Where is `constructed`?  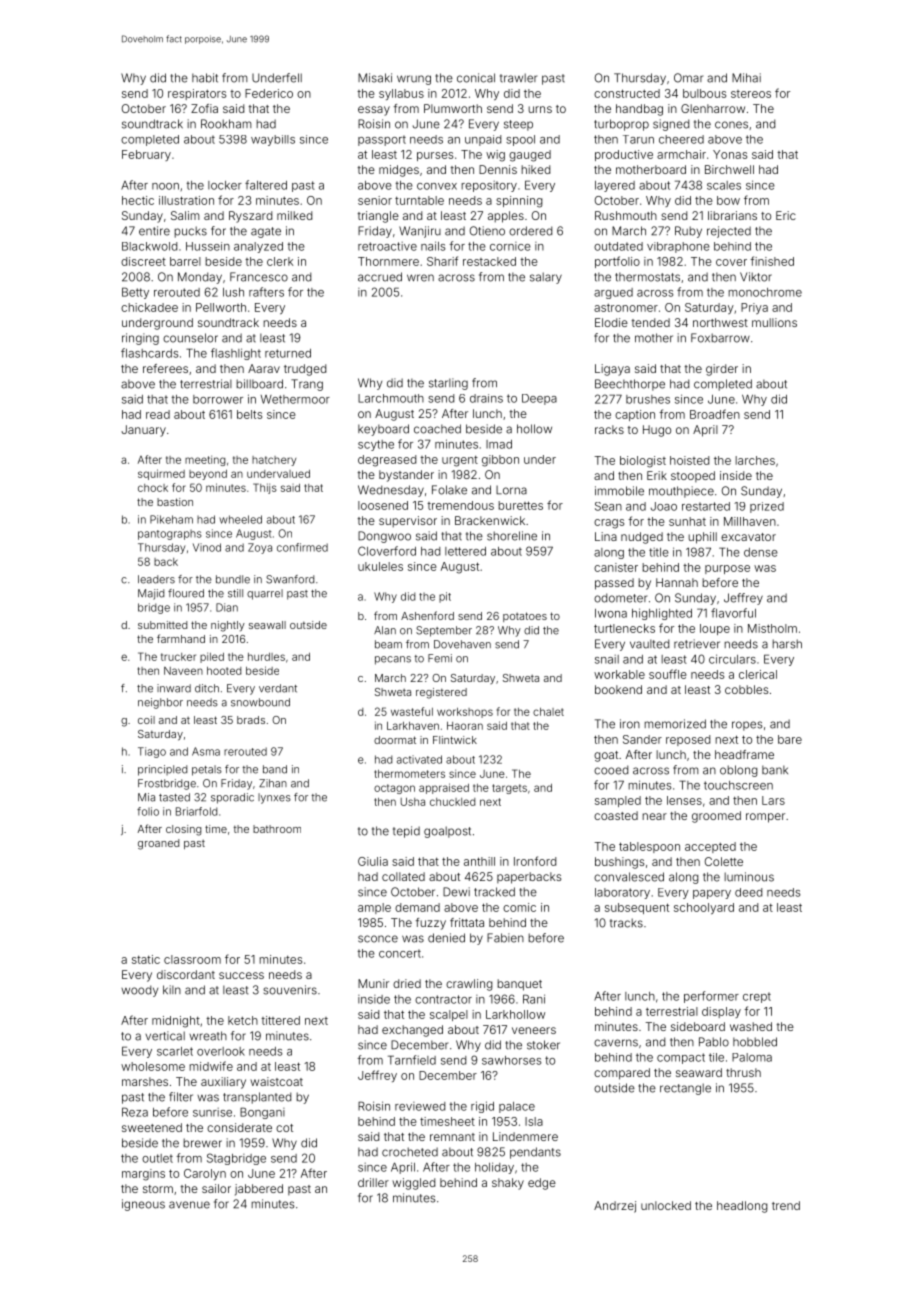
constructed is located at coordinates (627, 93).
